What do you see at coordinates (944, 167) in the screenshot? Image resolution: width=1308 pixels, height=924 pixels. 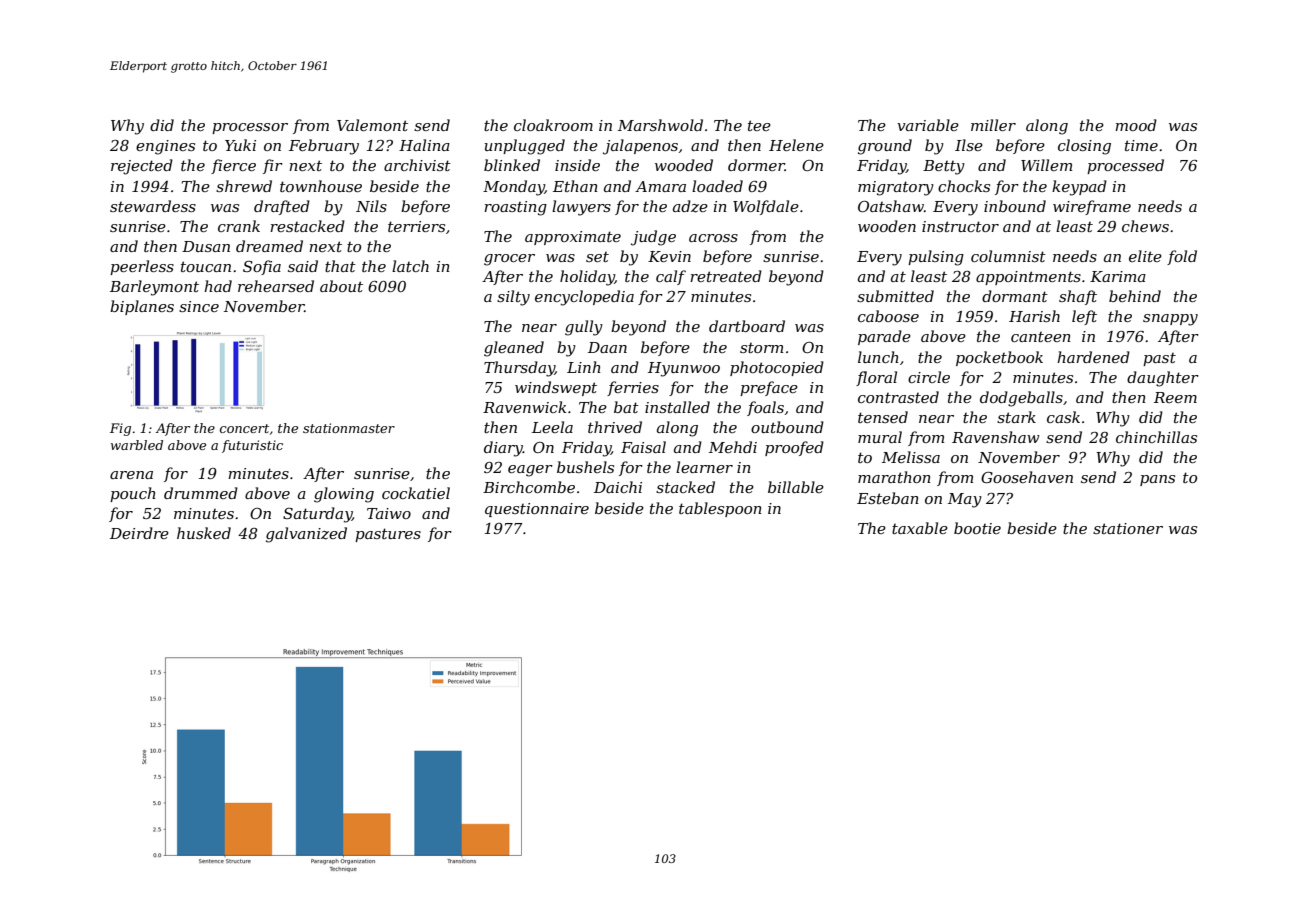 I see `Betty` at bounding box center [944, 167].
